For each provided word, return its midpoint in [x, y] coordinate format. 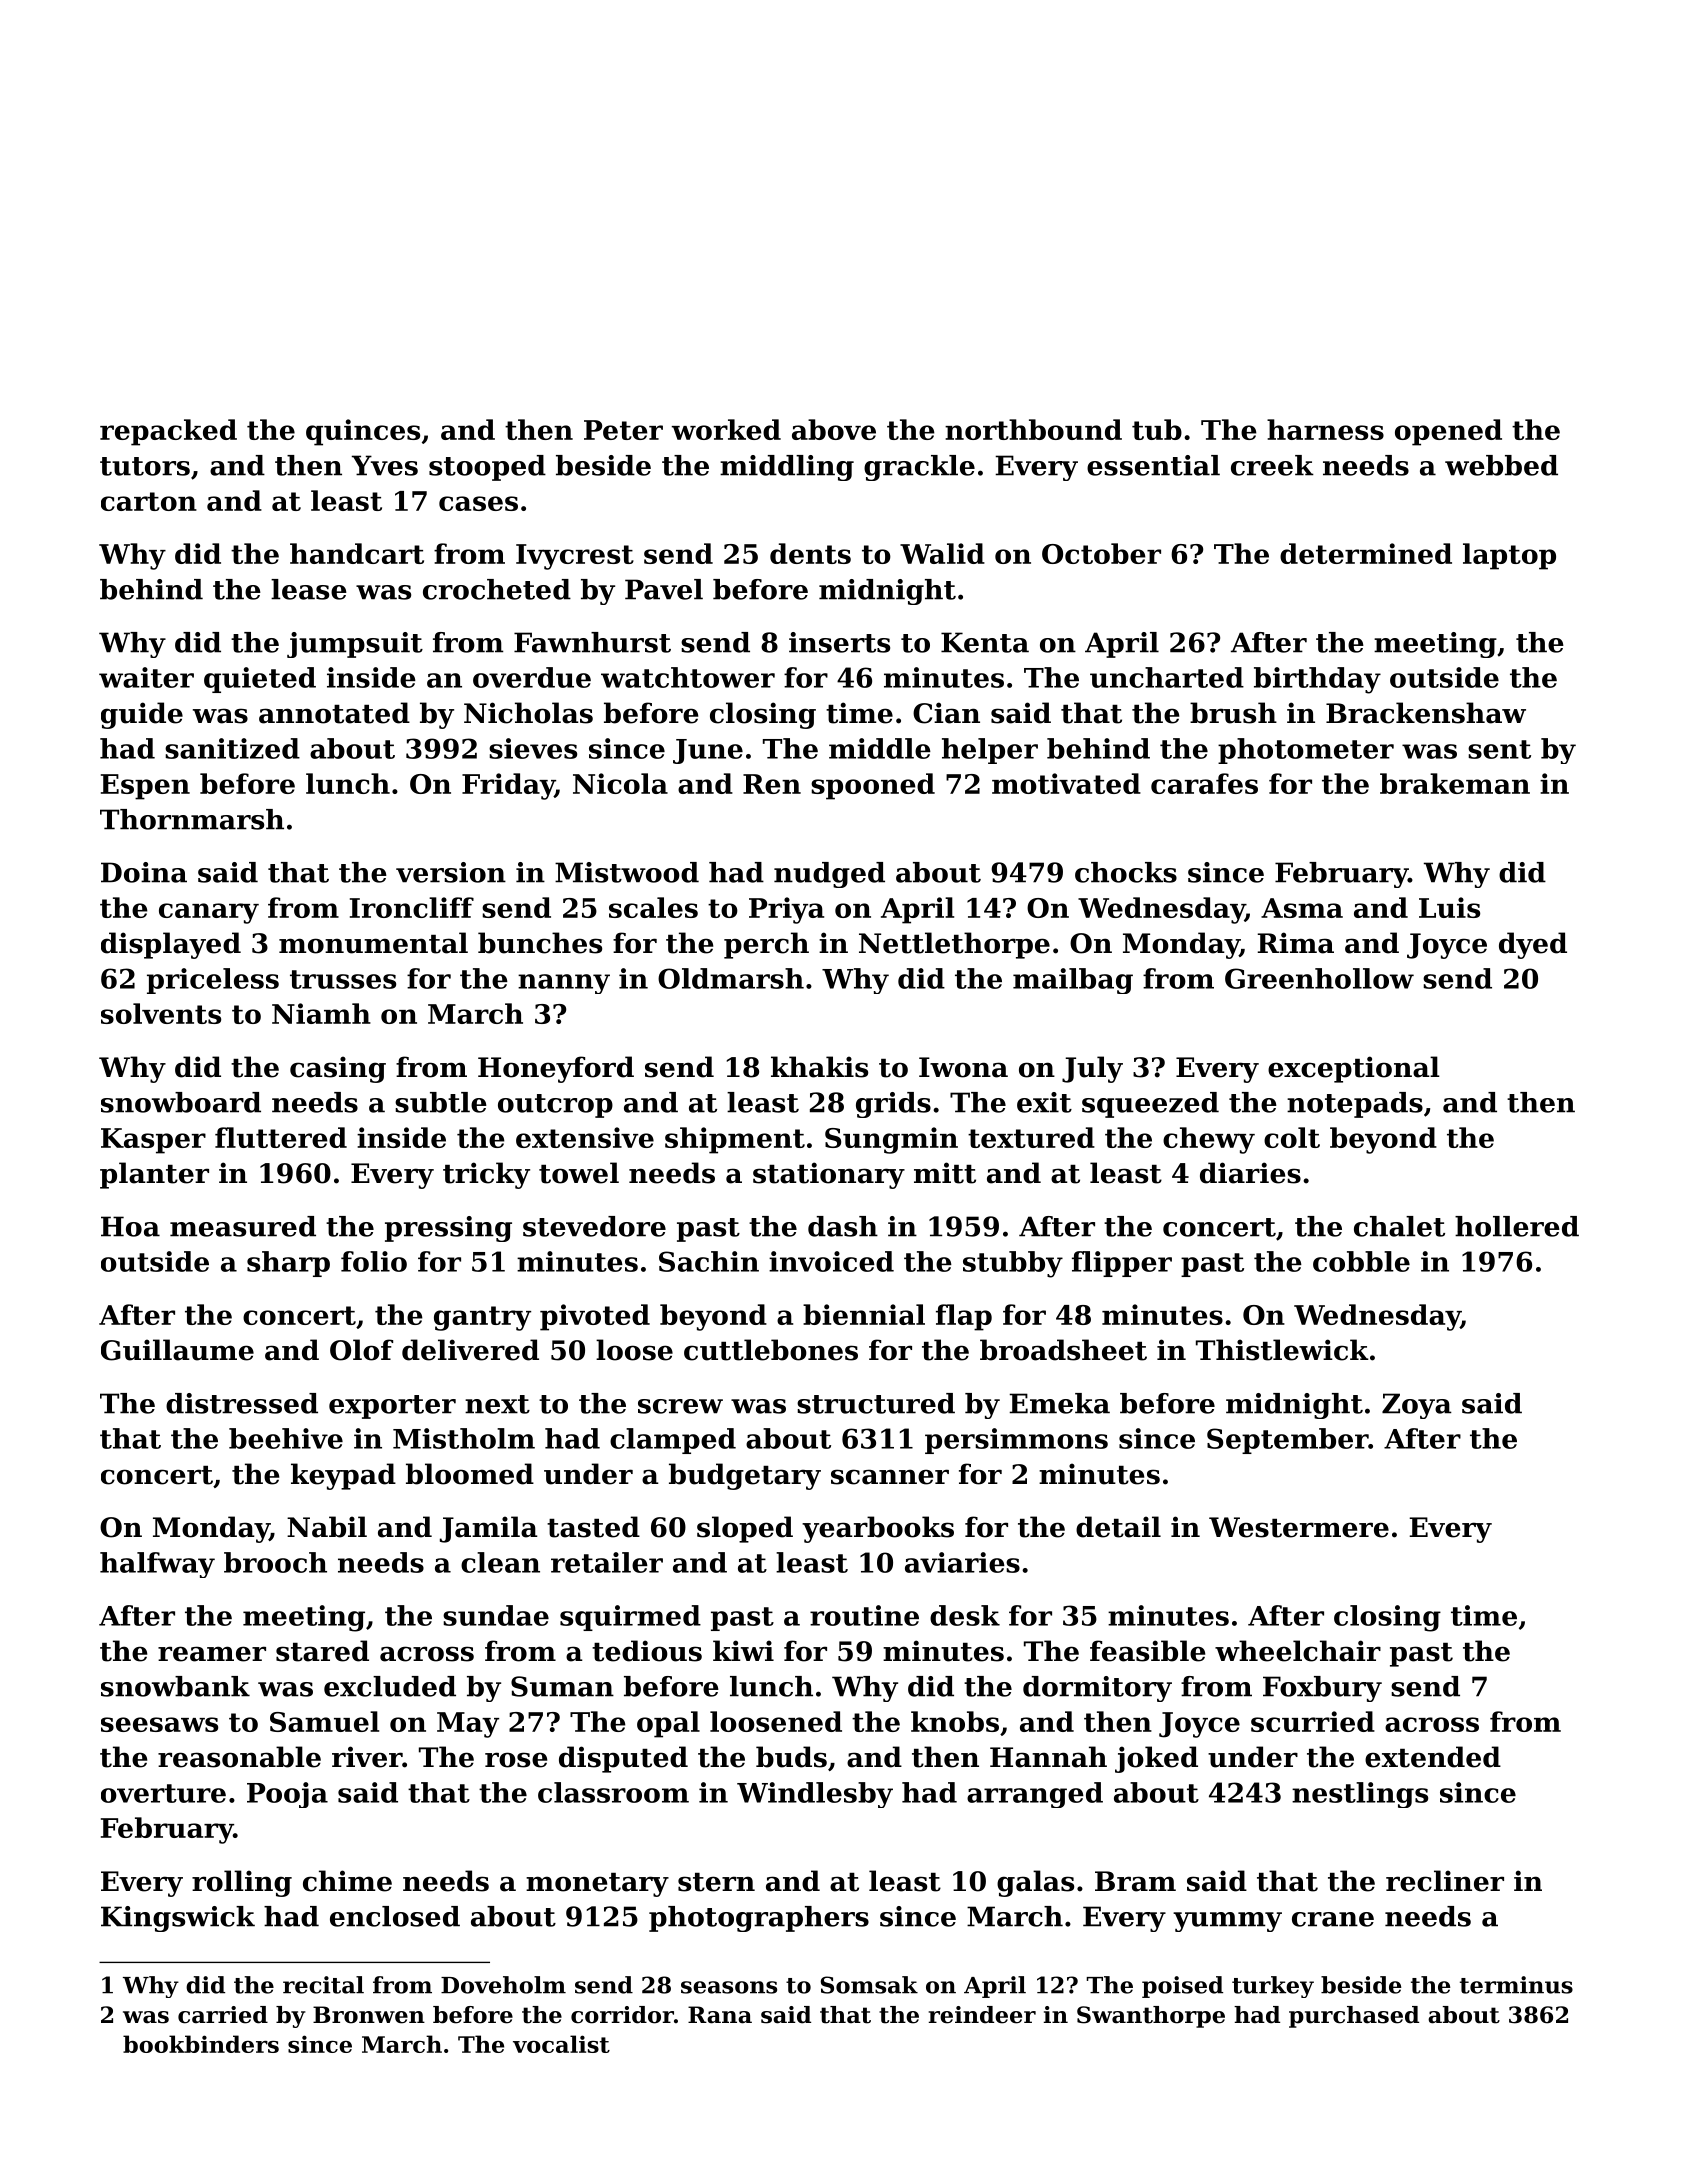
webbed [1501, 465]
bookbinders [201, 2044]
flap [964, 1317]
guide [142, 715]
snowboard [181, 1102]
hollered [1517, 1226]
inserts [839, 642]
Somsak [869, 1985]
